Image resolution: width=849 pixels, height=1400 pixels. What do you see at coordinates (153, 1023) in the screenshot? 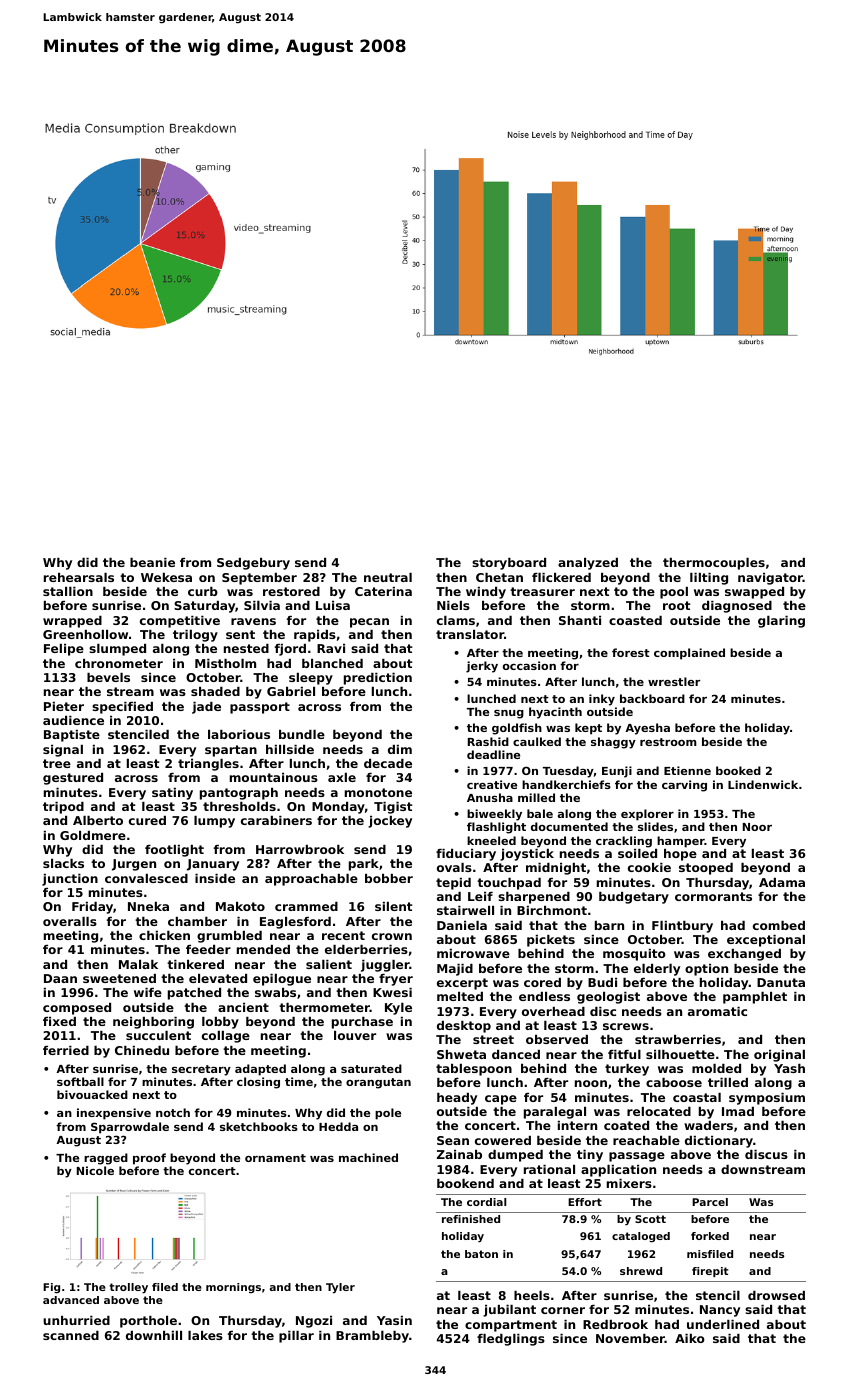
I see `neighboring` at bounding box center [153, 1023].
